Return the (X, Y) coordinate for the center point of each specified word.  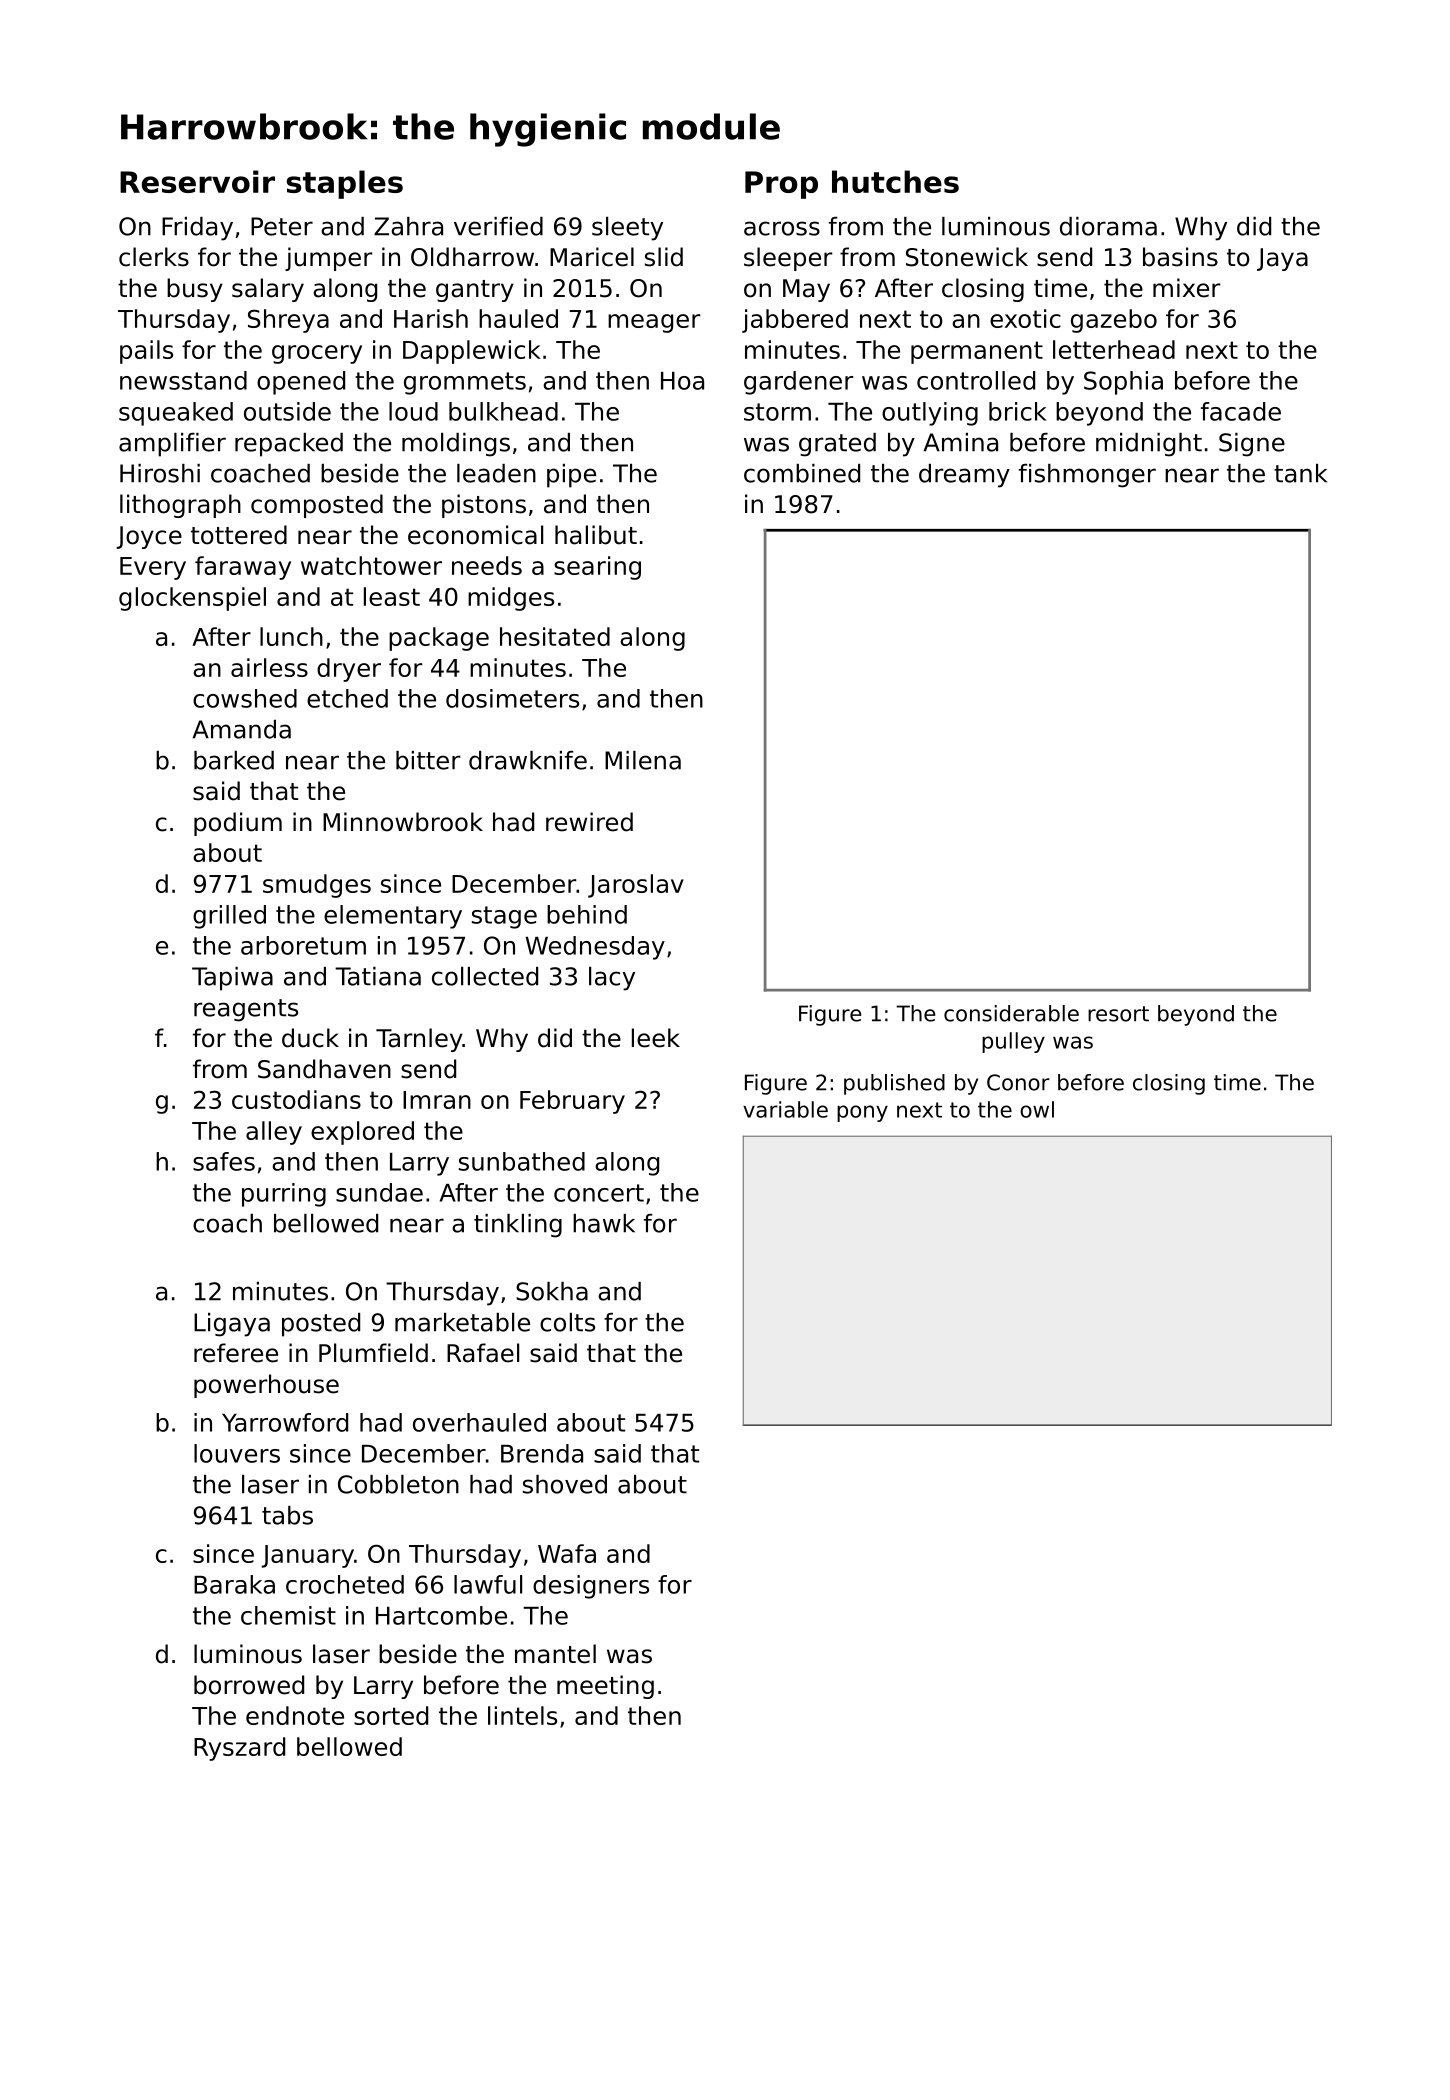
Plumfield (373, 1353)
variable (785, 1109)
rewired (589, 822)
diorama (1108, 226)
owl (1037, 1109)
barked (234, 760)
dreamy (964, 476)
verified (498, 226)
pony (862, 1113)
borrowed (249, 1685)
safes (224, 1161)
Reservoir (197, 181)
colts (567, 1322)
